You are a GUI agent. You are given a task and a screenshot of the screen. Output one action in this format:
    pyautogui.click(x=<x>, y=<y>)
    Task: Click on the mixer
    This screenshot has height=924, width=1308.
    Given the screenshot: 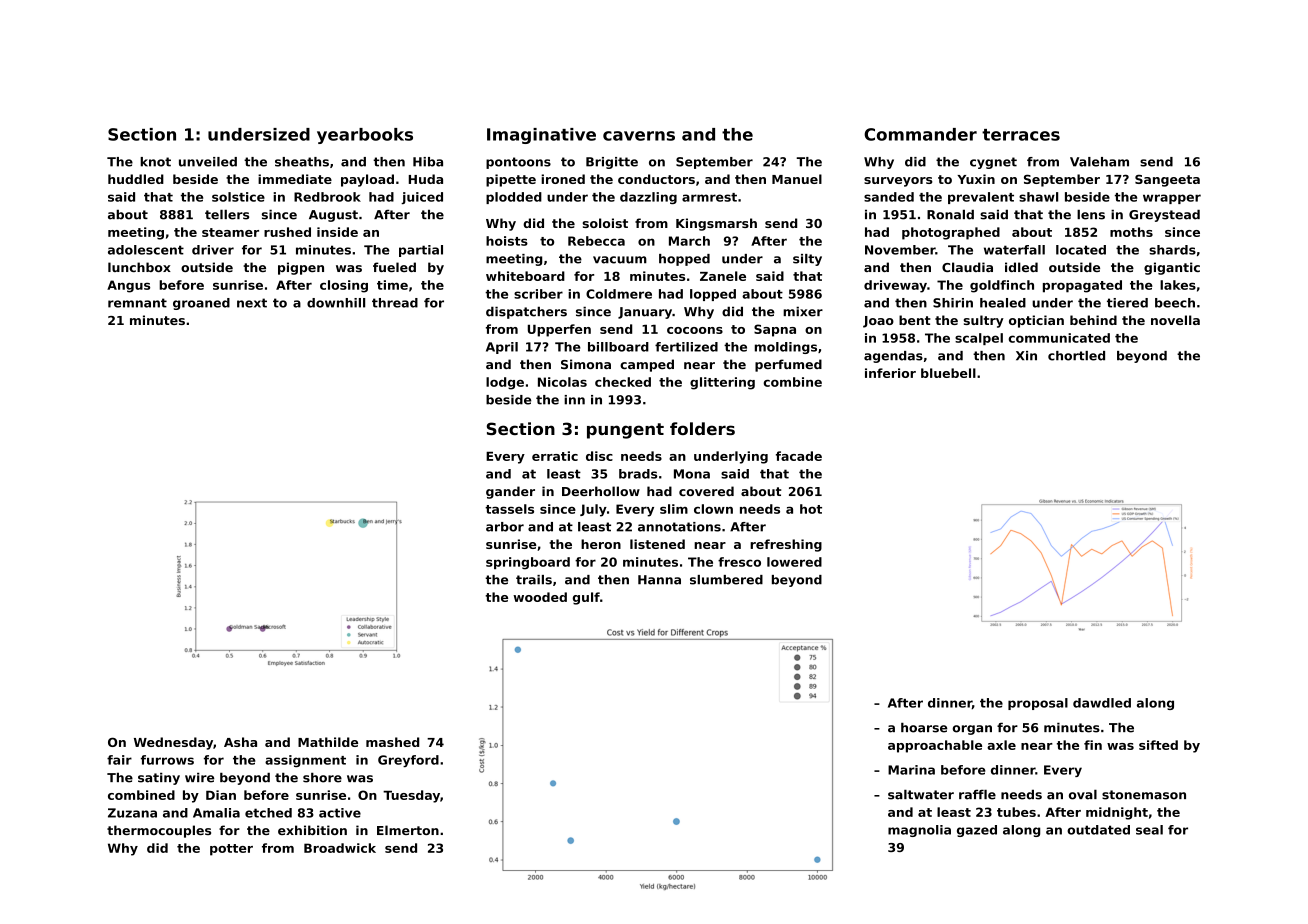 What is the action you would take?
    pyautogui.click(x=803, y=312)
